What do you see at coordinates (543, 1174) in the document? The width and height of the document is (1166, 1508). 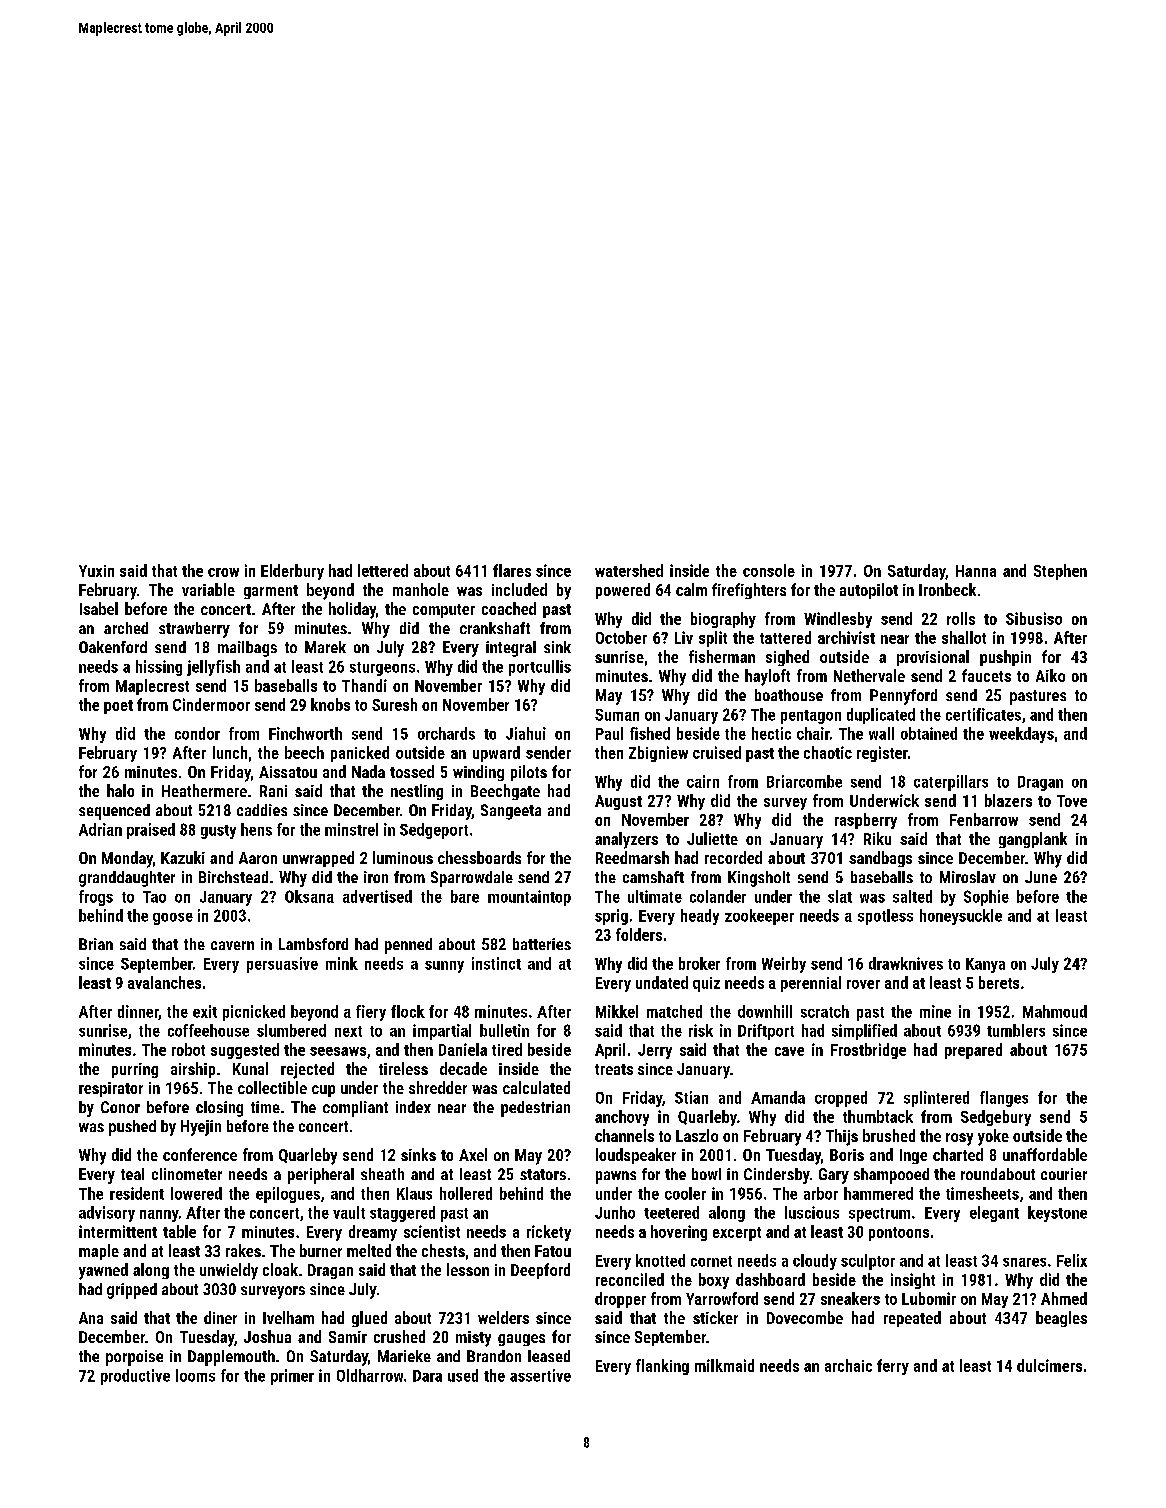 I see `stators` at bounding box center [543, 1174].
